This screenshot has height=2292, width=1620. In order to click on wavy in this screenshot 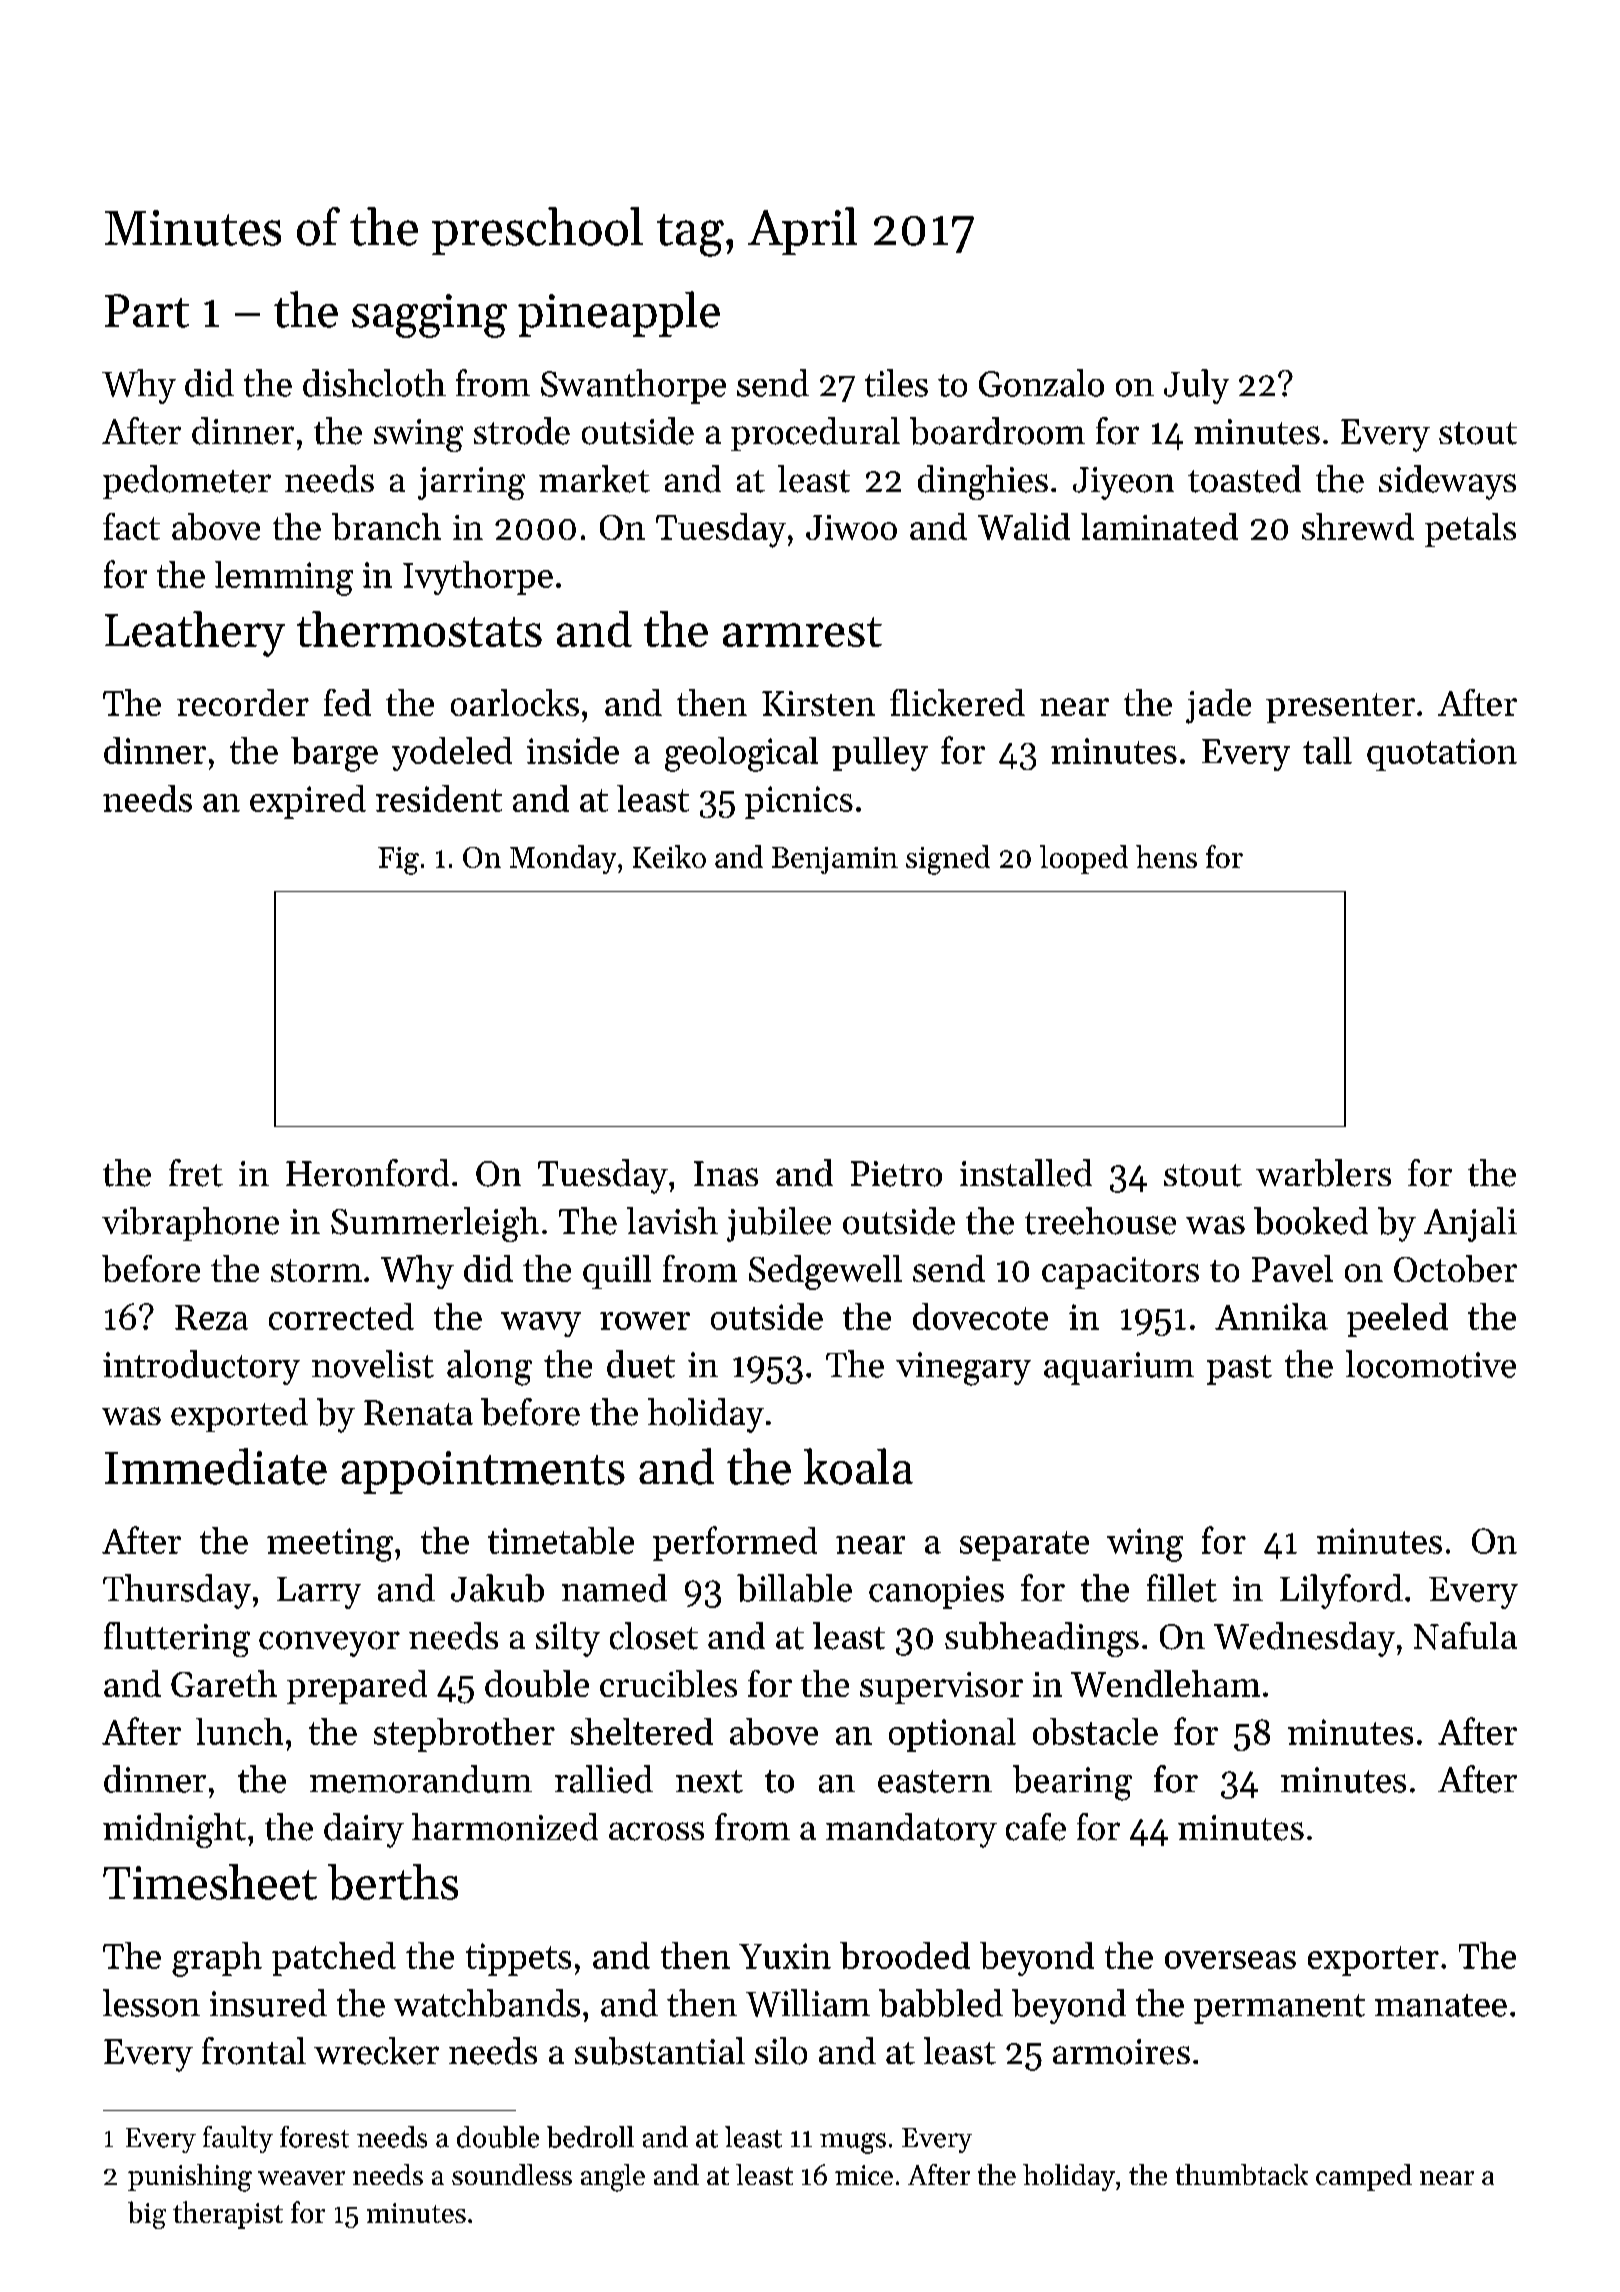, I will do `click(541, 1324)`.
